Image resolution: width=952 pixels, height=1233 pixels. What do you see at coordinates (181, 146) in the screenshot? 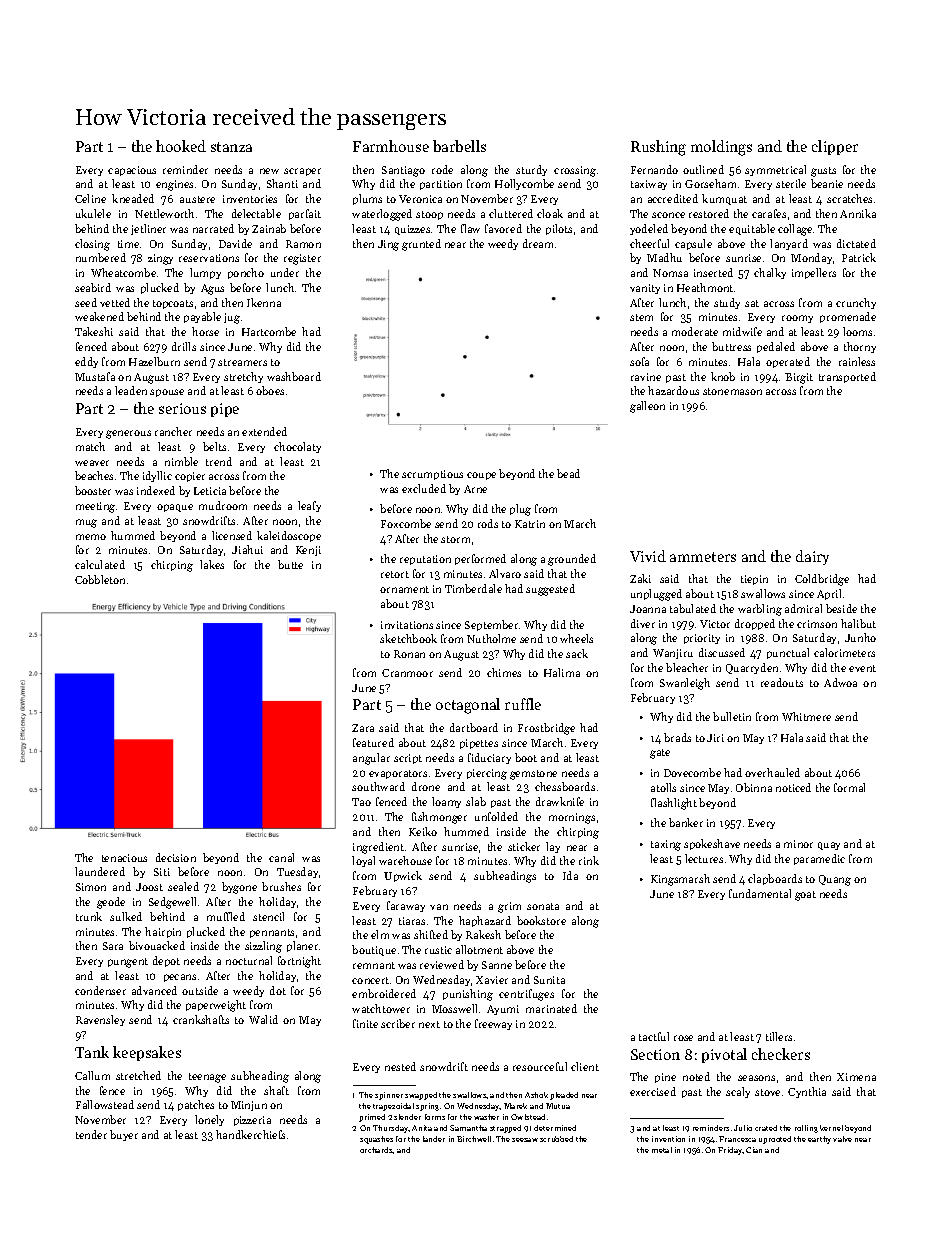
I see `hooked` at bounding box center [181, 146].
